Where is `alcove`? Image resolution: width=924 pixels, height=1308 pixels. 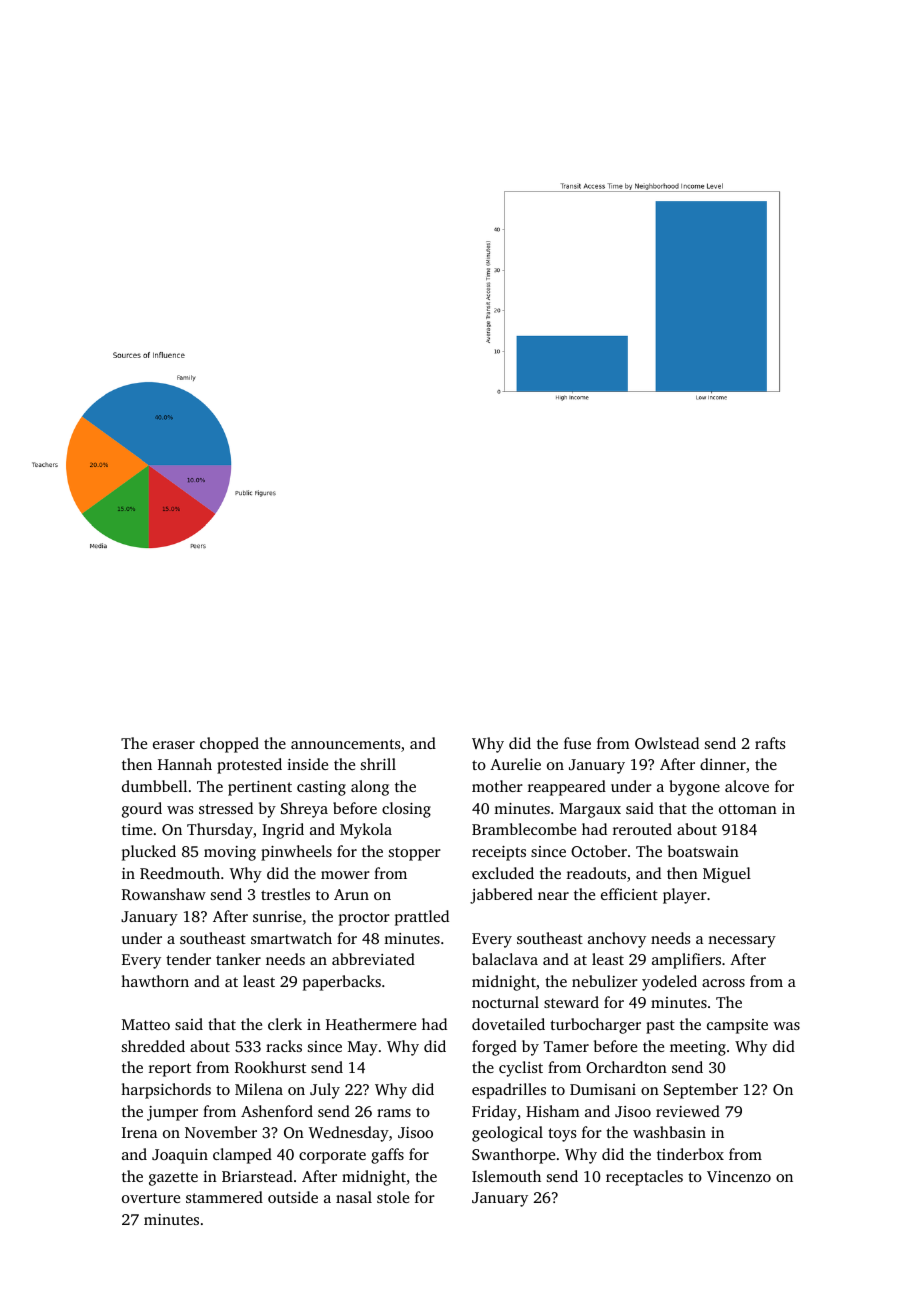 alcove is located at coordinates (747, 786).
